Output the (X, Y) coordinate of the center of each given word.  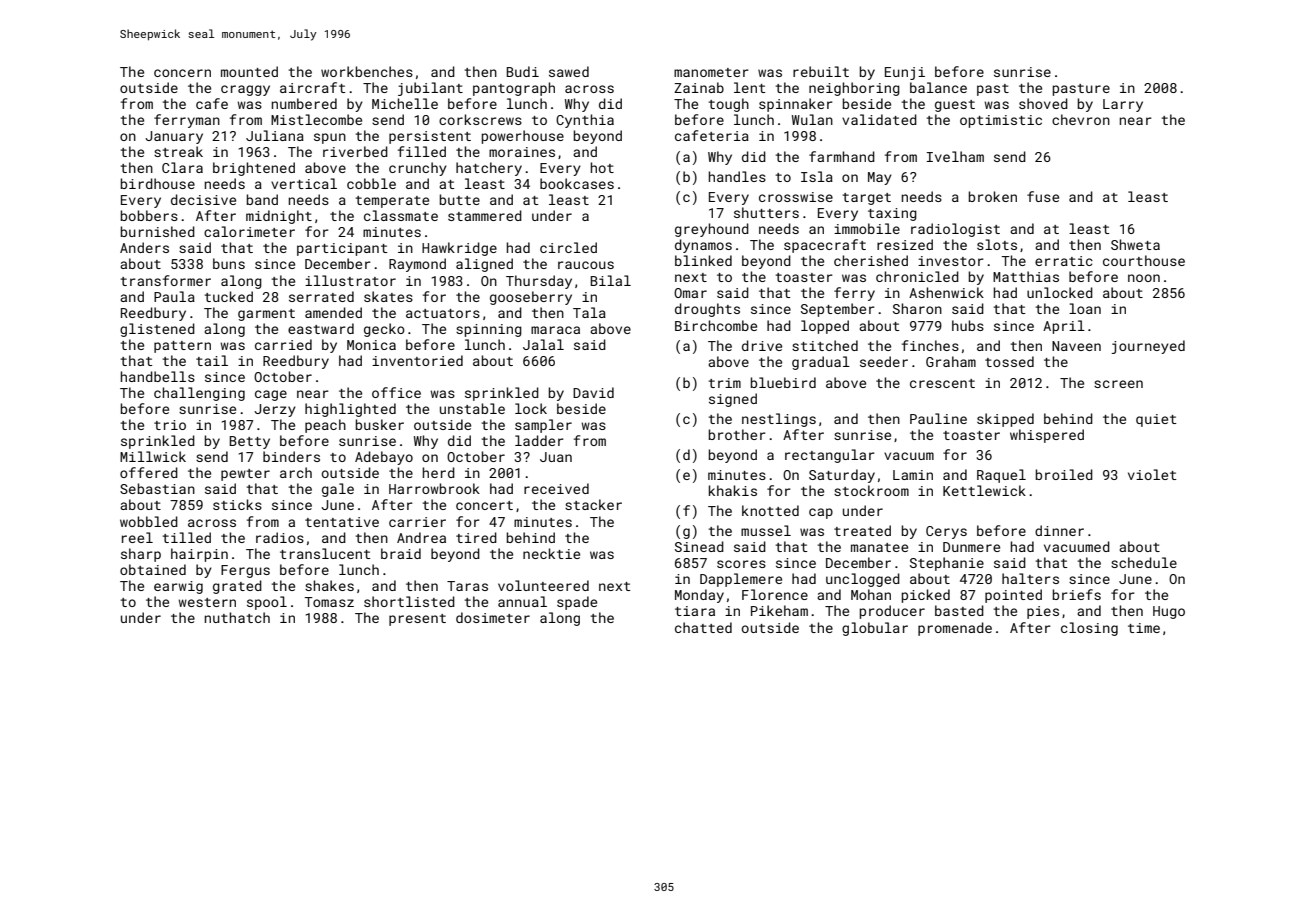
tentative (342, 522)
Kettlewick (984, 490)
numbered (304, 103)
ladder (539, 440)
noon (1144, 278)
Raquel (1001, 476)
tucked (229, 296)
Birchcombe (716, 325)
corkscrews (480, 119)
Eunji (905, 73)
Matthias (1026, 276)
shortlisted (409, 601)
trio (170, 425)
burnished (158, 231)
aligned (484, 265)
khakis (733, 490)
